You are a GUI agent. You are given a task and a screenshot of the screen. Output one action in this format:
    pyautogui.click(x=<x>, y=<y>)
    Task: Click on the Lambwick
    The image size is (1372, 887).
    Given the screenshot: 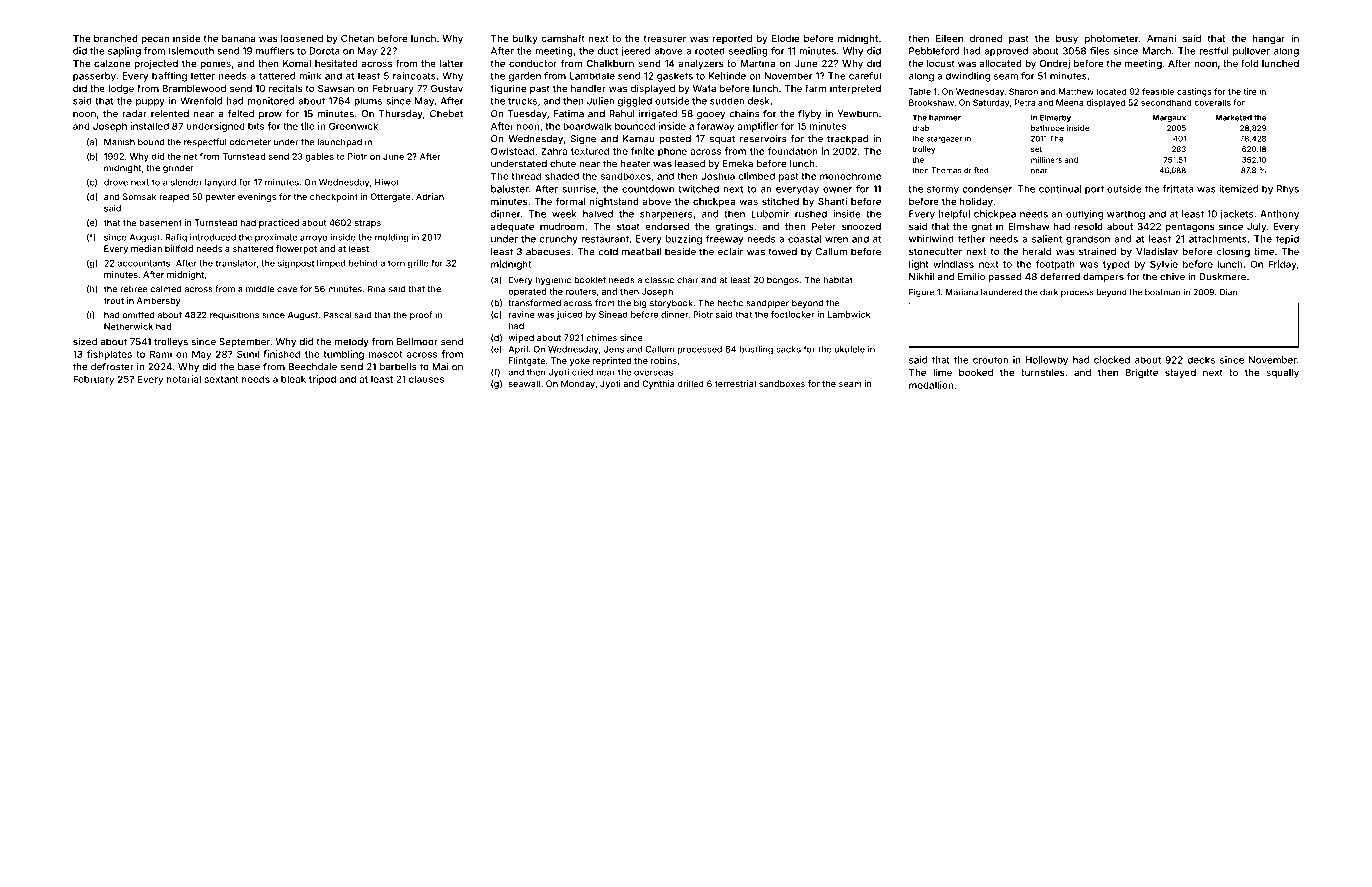 What is the action you would take?
    pyautogui.click(x=849, y=314)
